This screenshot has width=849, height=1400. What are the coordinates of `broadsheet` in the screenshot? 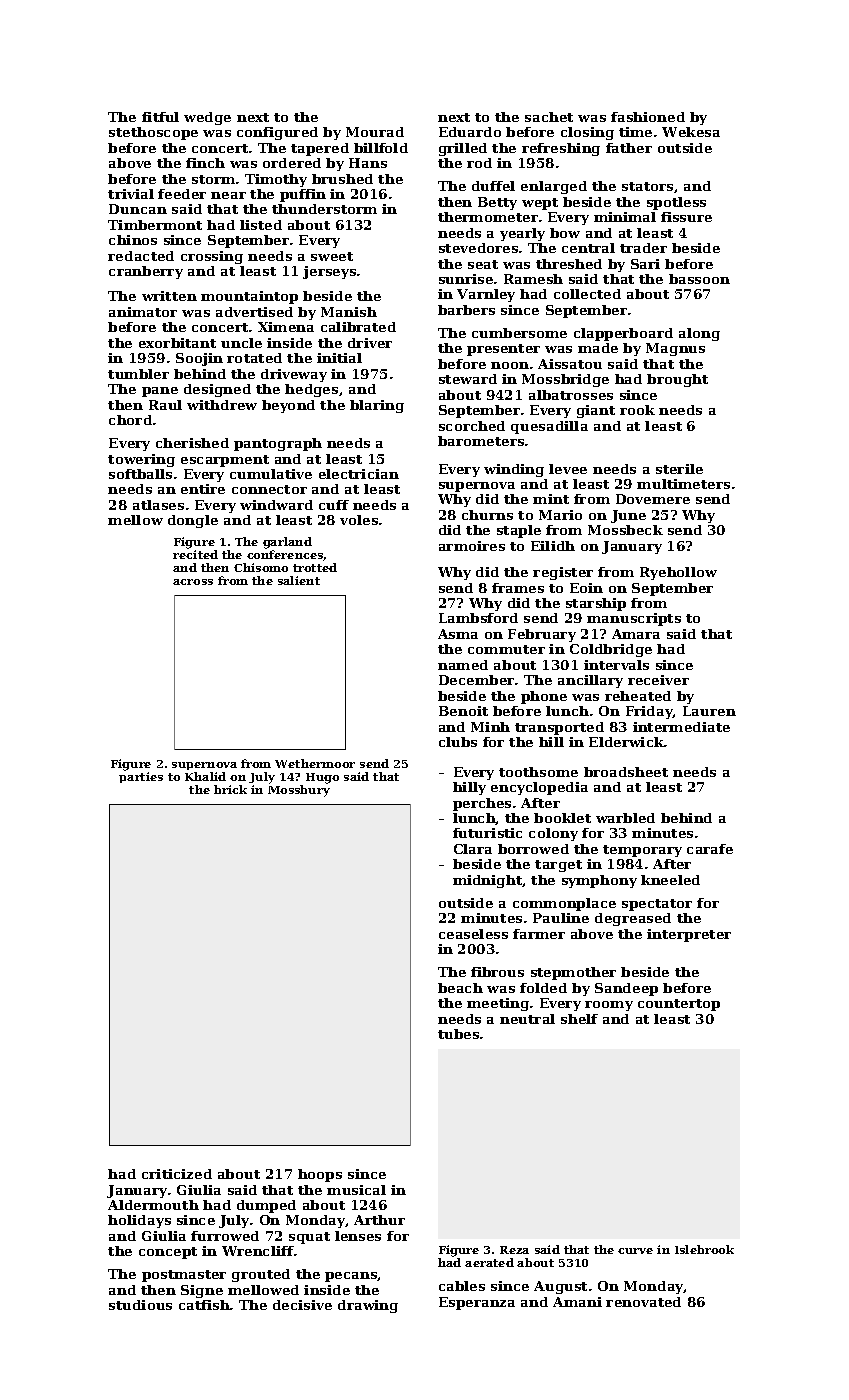 It's located at (626, 772).
